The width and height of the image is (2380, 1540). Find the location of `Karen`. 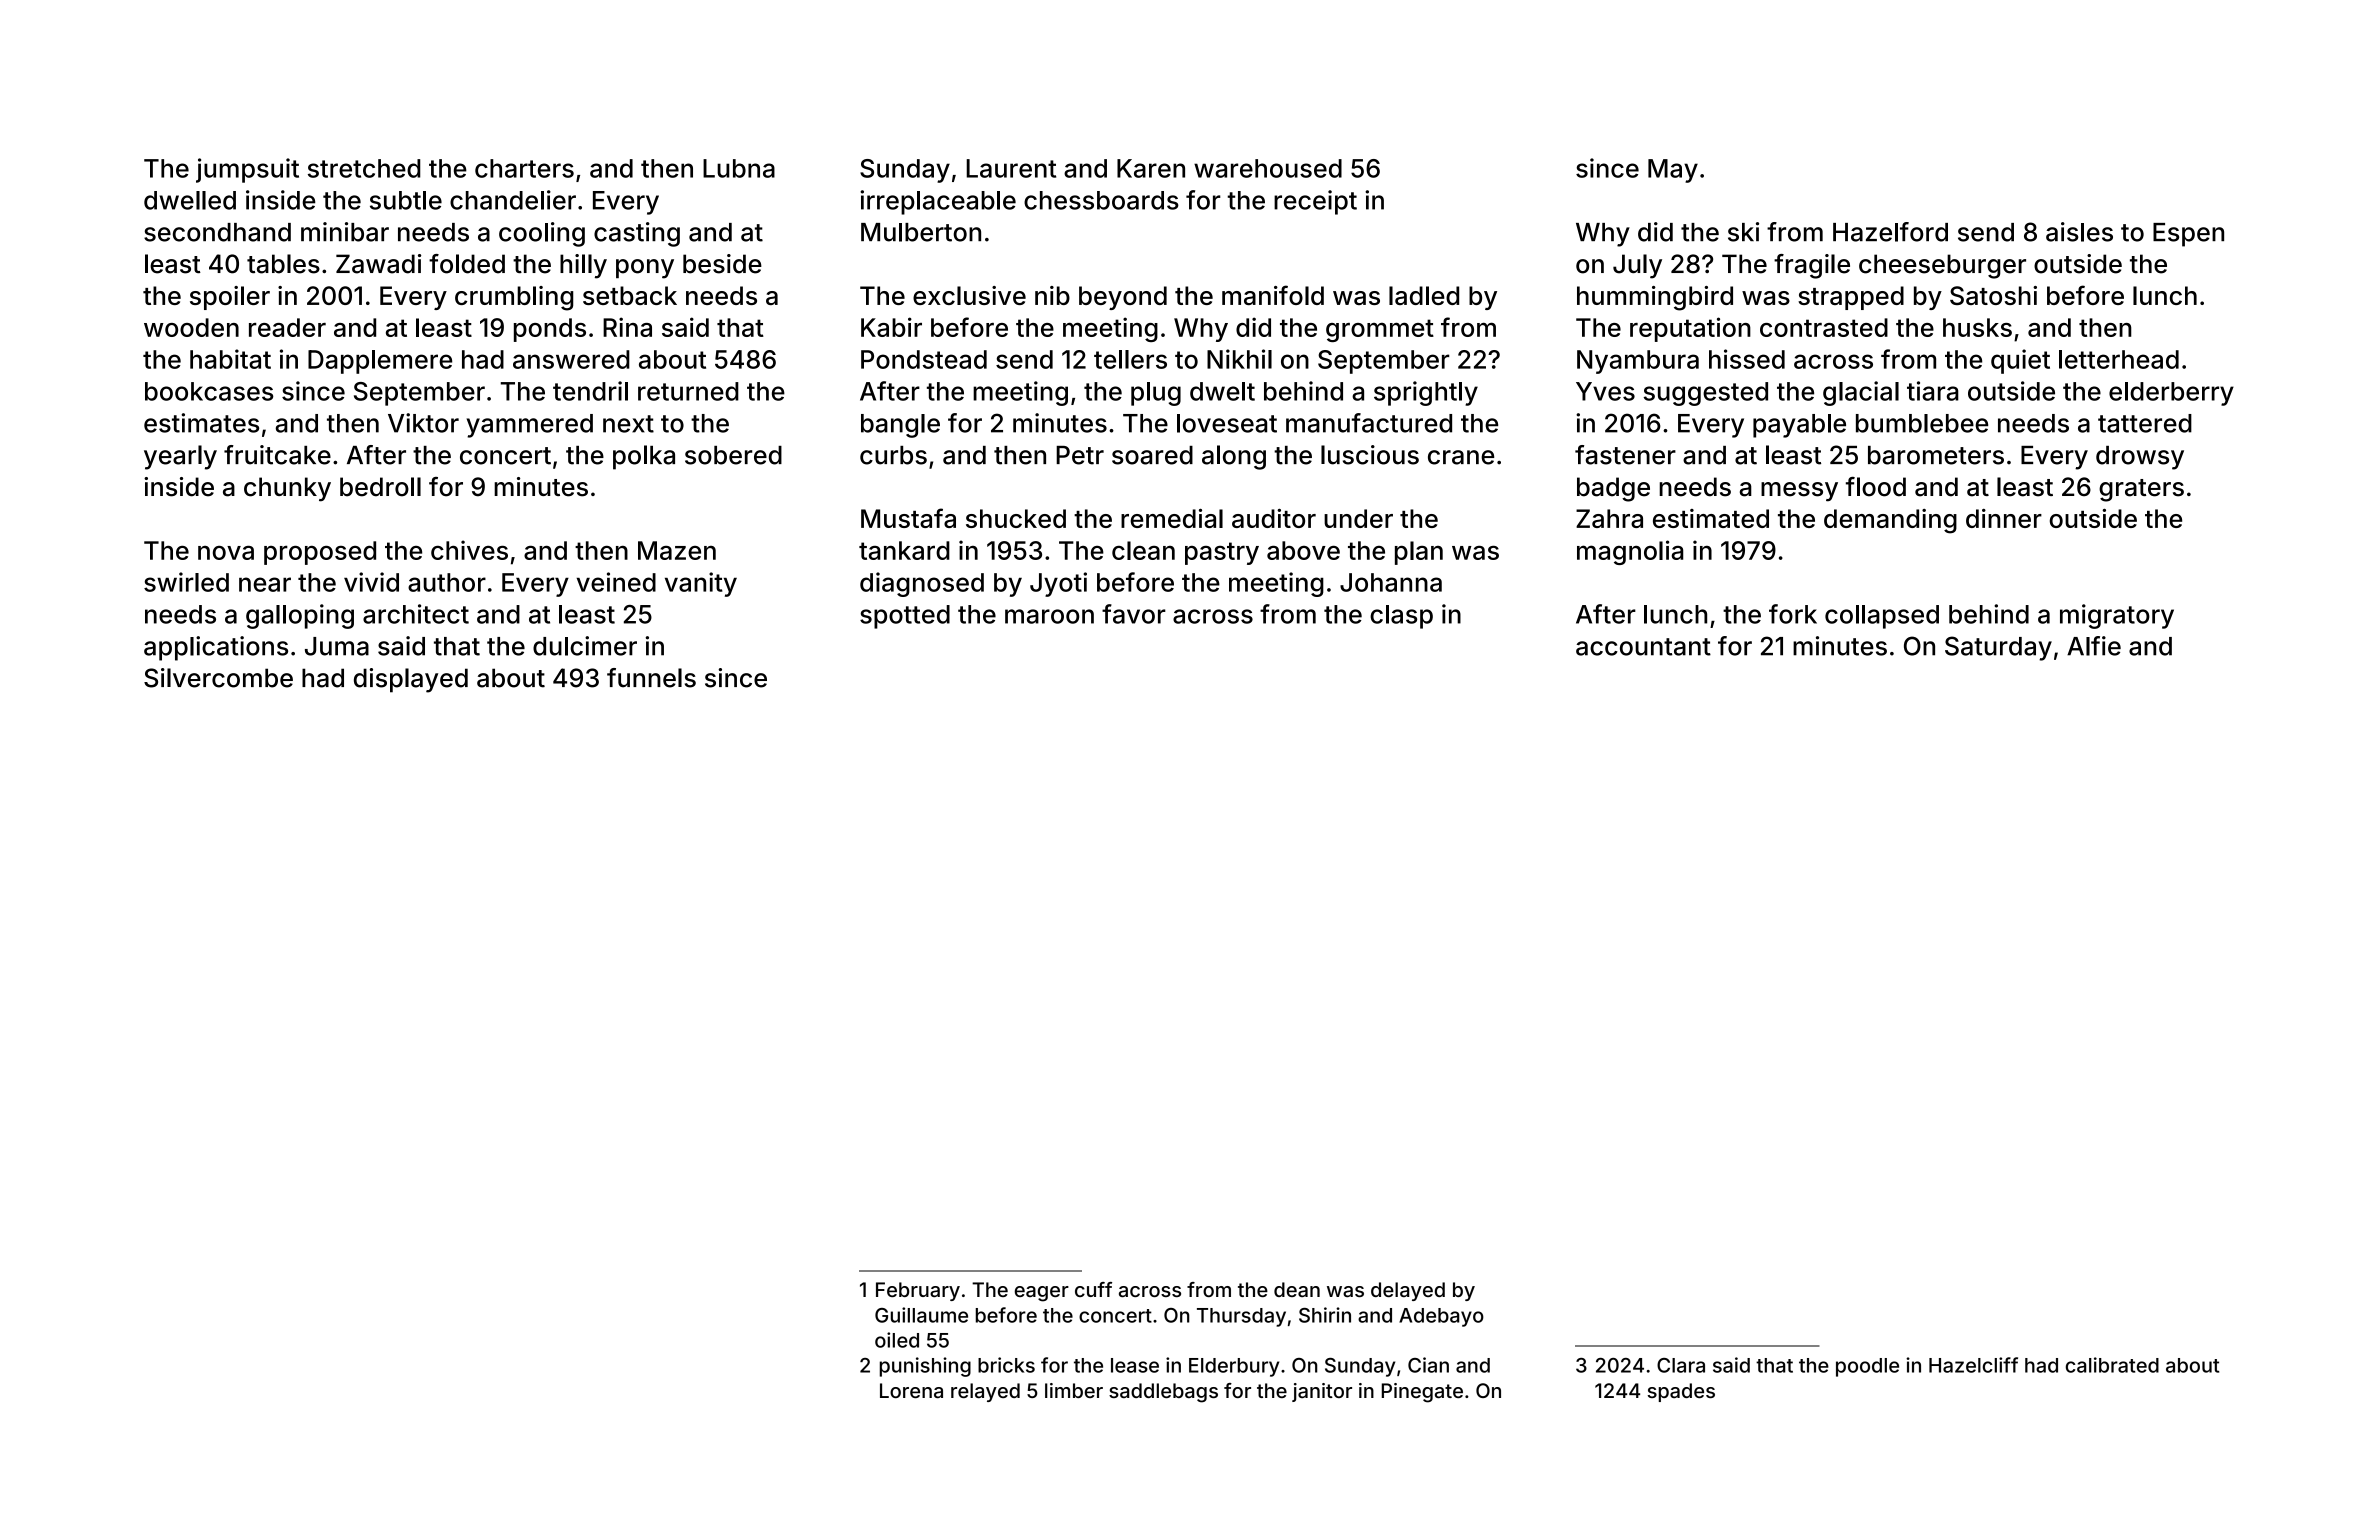

Karen is located at coordinates (1151, 168).
